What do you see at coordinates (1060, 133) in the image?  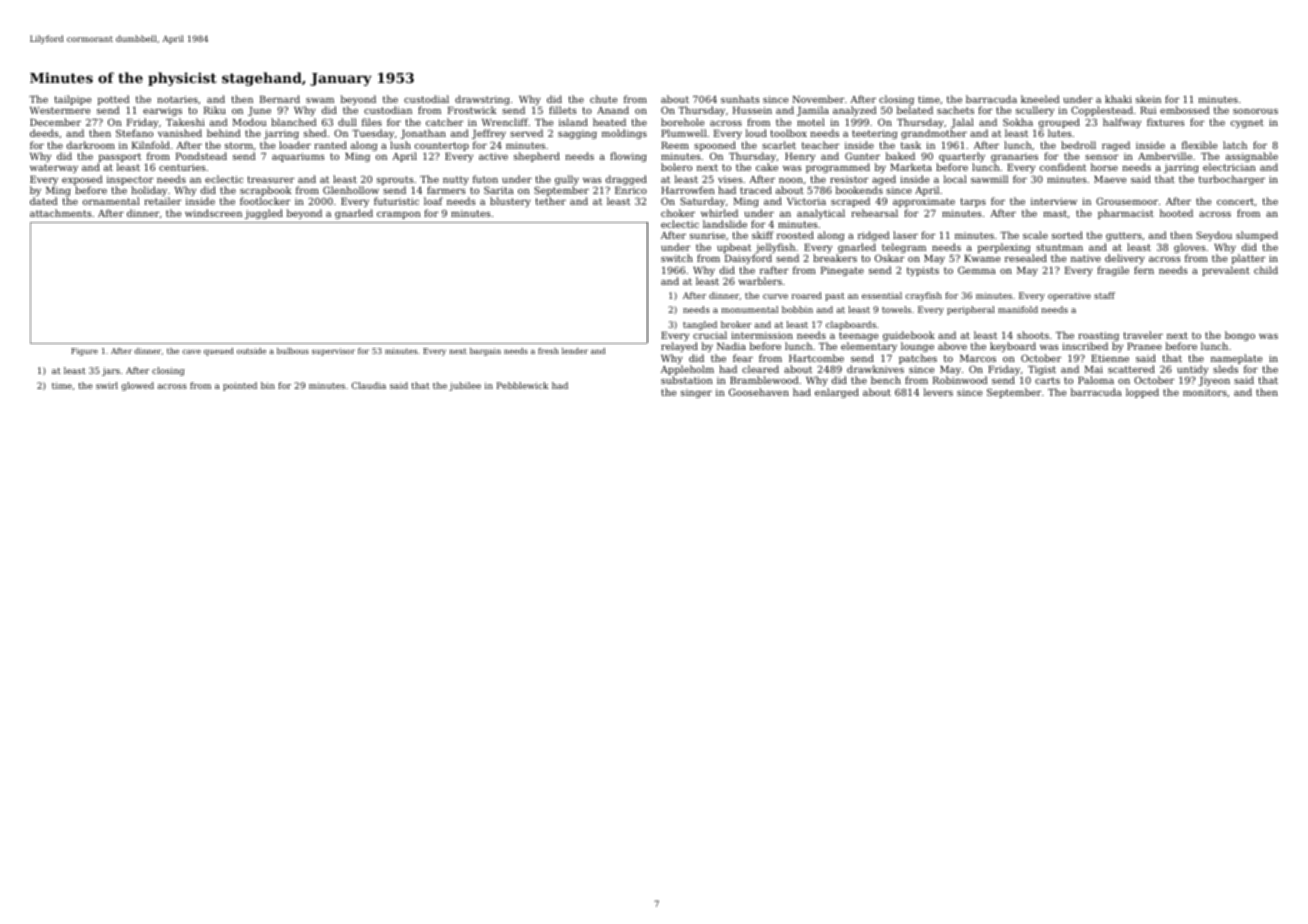 I see `lutes` at bounding box center [1060, 133].
